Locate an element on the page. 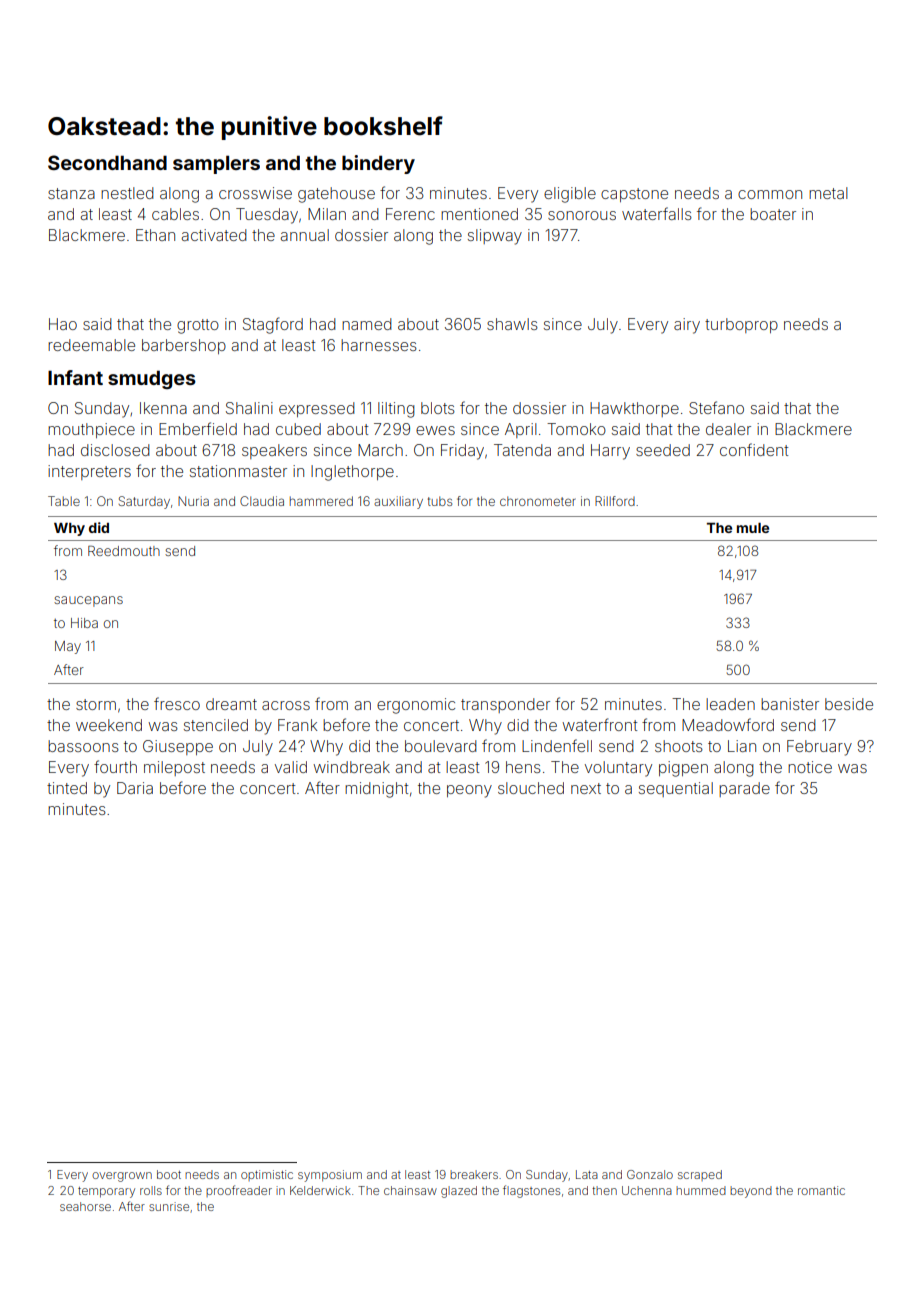  Emberfield is located at coordinates (198, 428).
